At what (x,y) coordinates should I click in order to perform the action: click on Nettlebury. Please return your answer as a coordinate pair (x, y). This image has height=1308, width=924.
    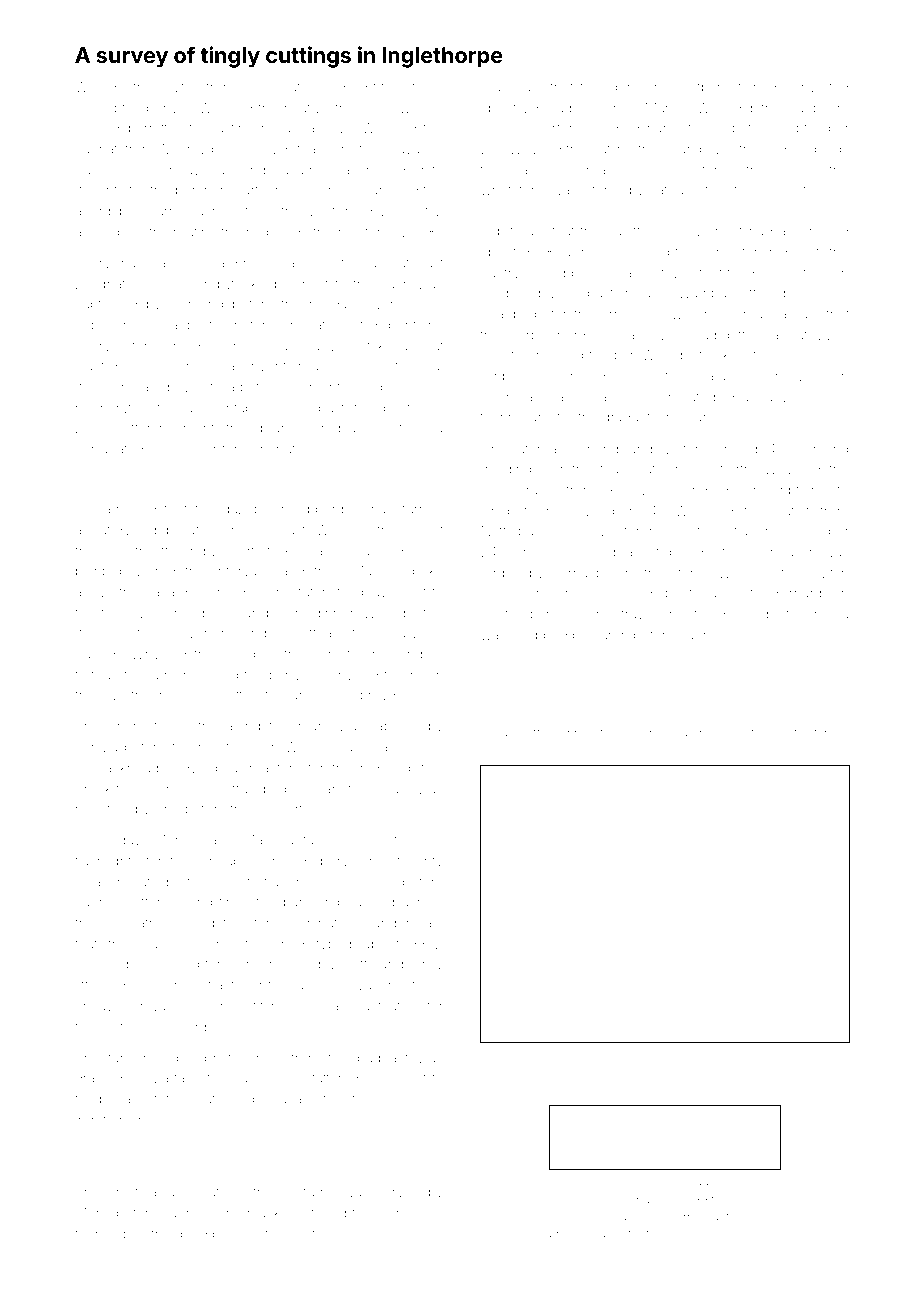
    Looking at the image, I should click on (514, 532).
